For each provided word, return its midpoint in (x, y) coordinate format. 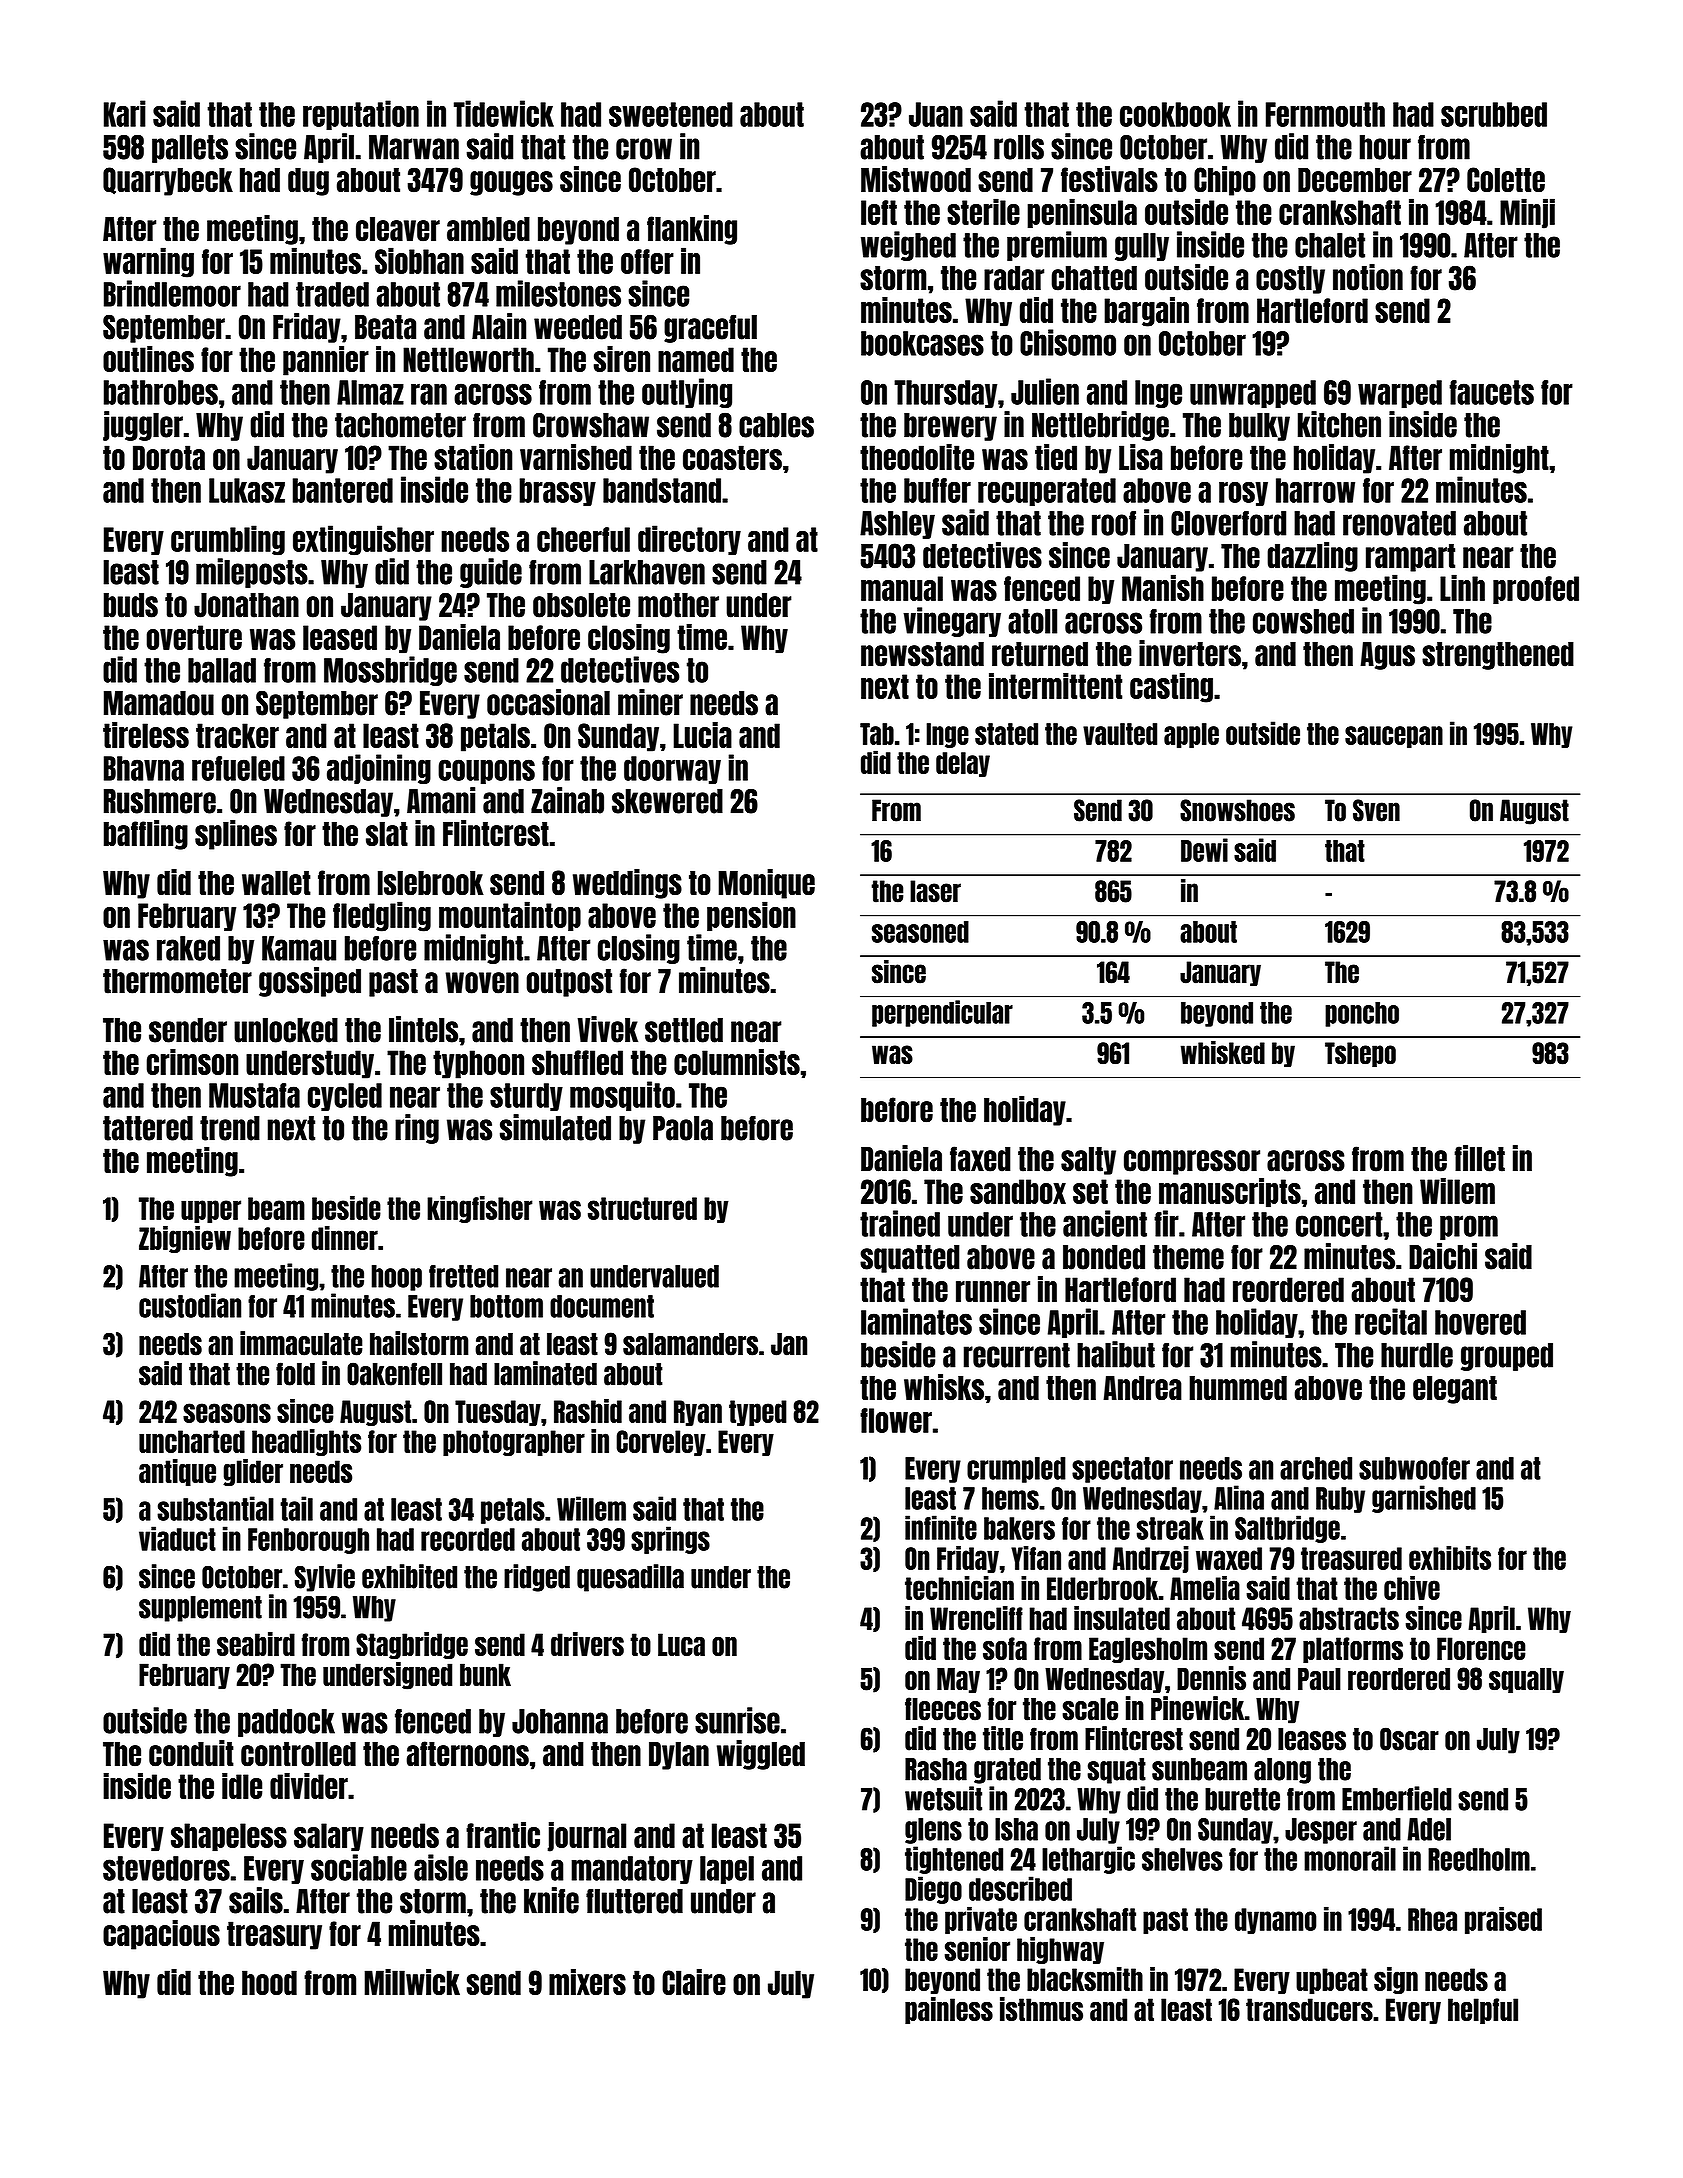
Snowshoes (1237, 810)
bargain (1146, 312)
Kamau (299, 948)
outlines (148, 359)
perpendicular (942, 1013)
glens (933, 1831)
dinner (345, 1238)
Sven (1376, 810)
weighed (908, 246)
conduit (191, 1753)
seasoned (920, 932)
